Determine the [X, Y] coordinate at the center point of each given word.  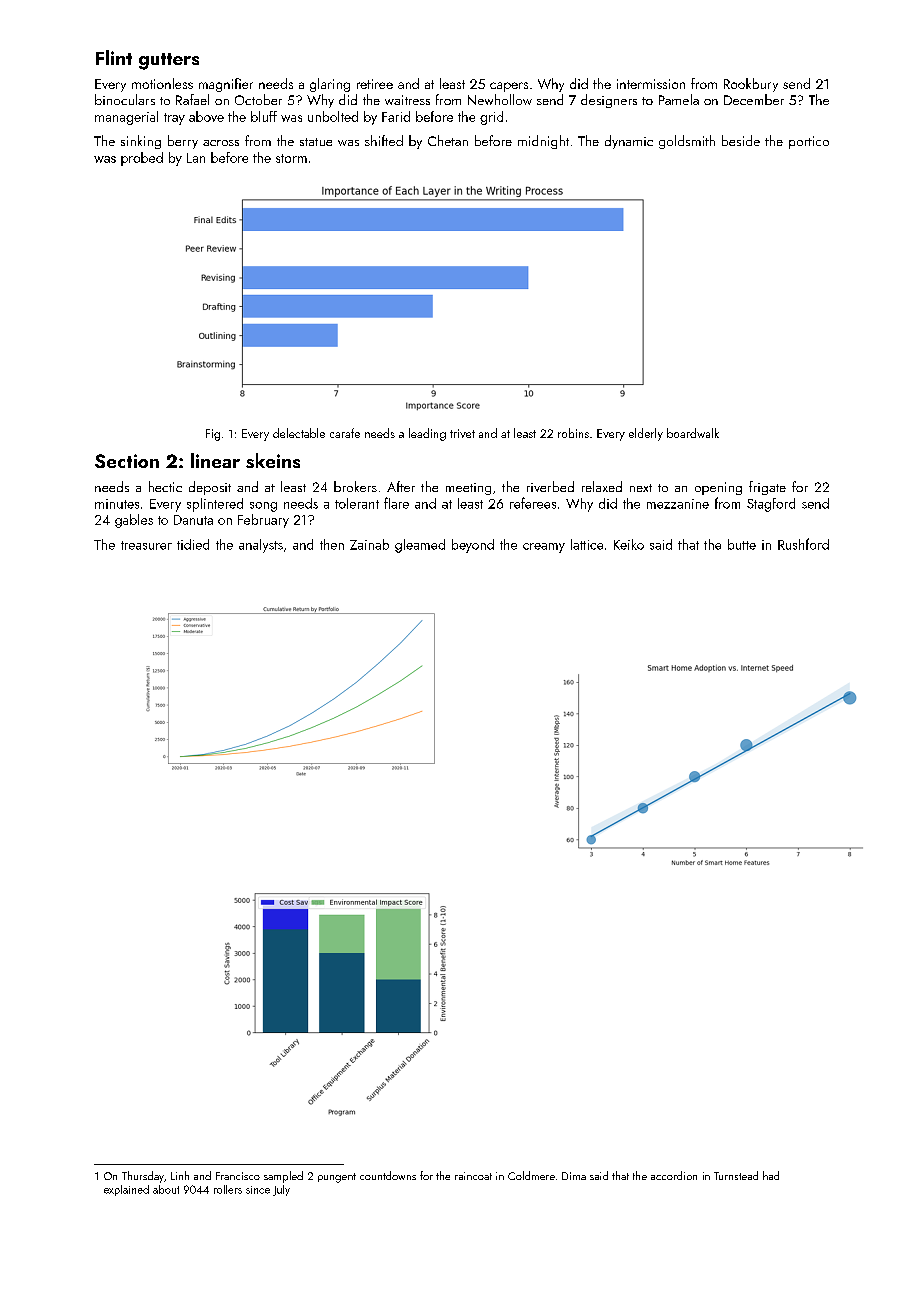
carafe [345, 433]
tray [174, 119]
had [771, 1175]
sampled [283, 1177]
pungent [337, 1178]
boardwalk [693, 433]
